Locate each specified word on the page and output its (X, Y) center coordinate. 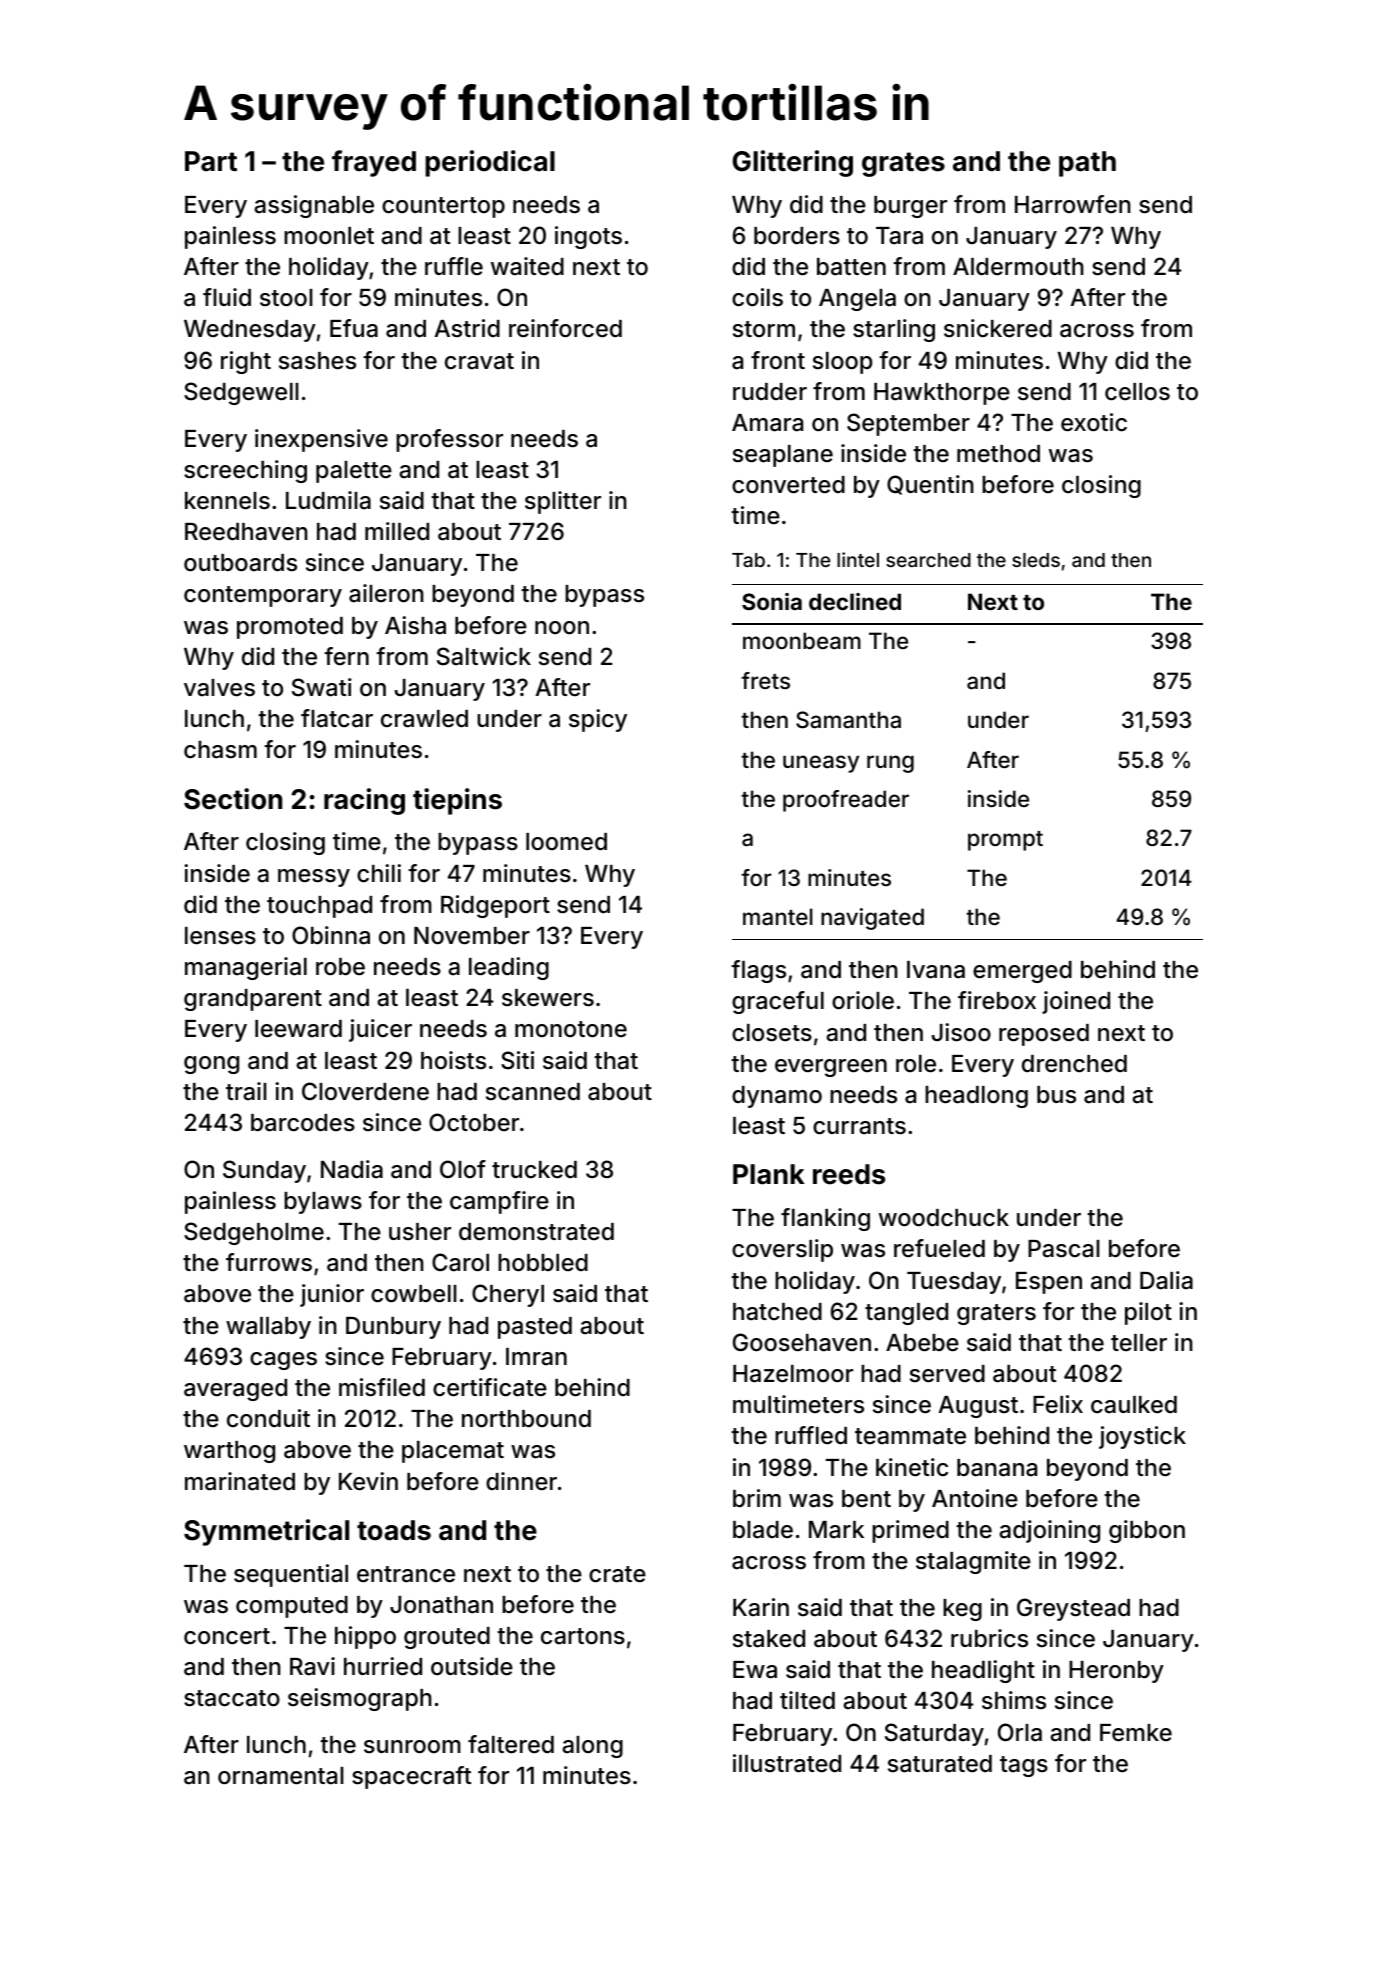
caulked (1134, 1405)
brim (757, 1498)
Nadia (352, 1169)
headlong (976, 1097)
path (1087, 164)
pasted (535, 1328)
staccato (232, 1698)
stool (286, 298)
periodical (490, 163)
